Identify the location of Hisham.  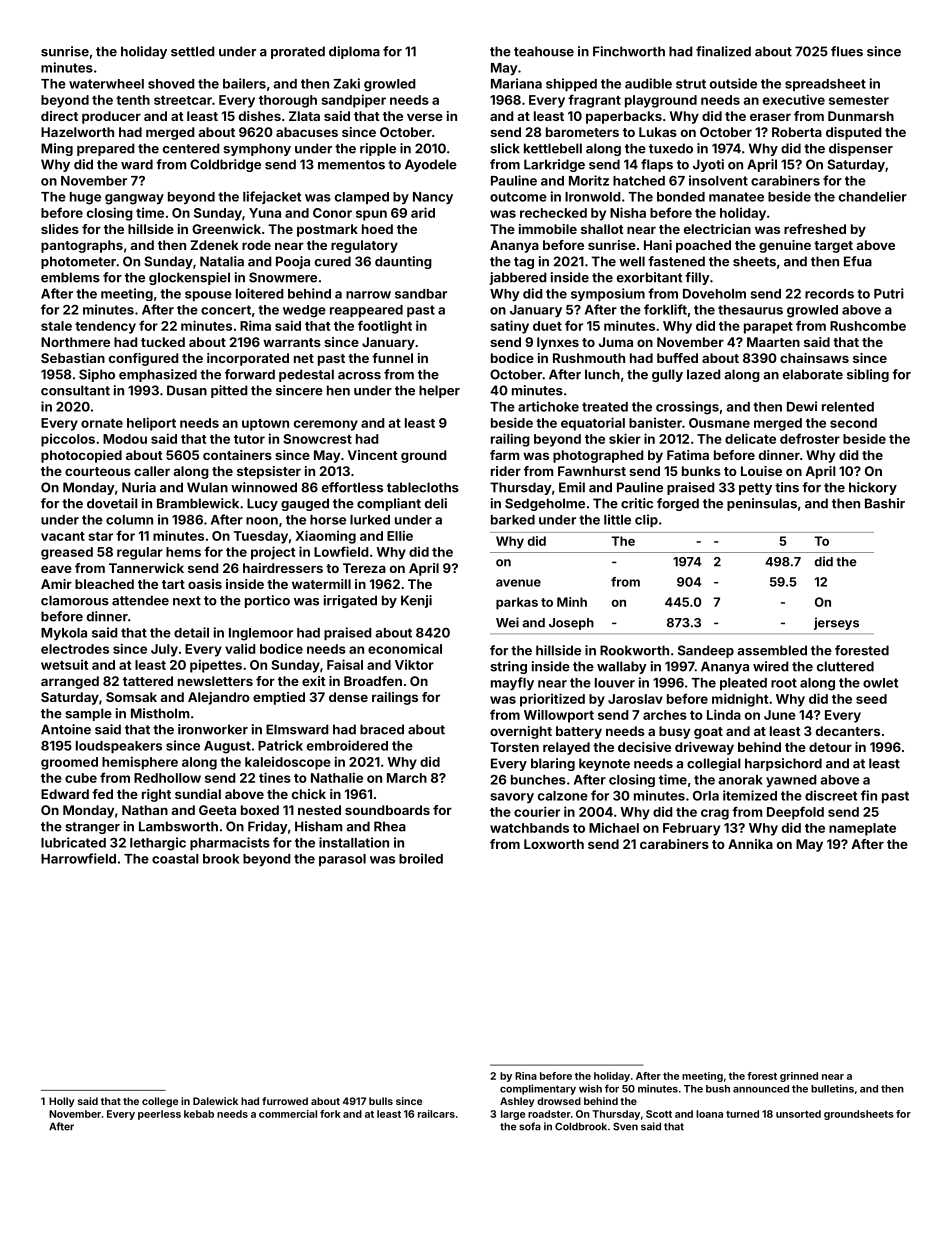
(318, 826).
